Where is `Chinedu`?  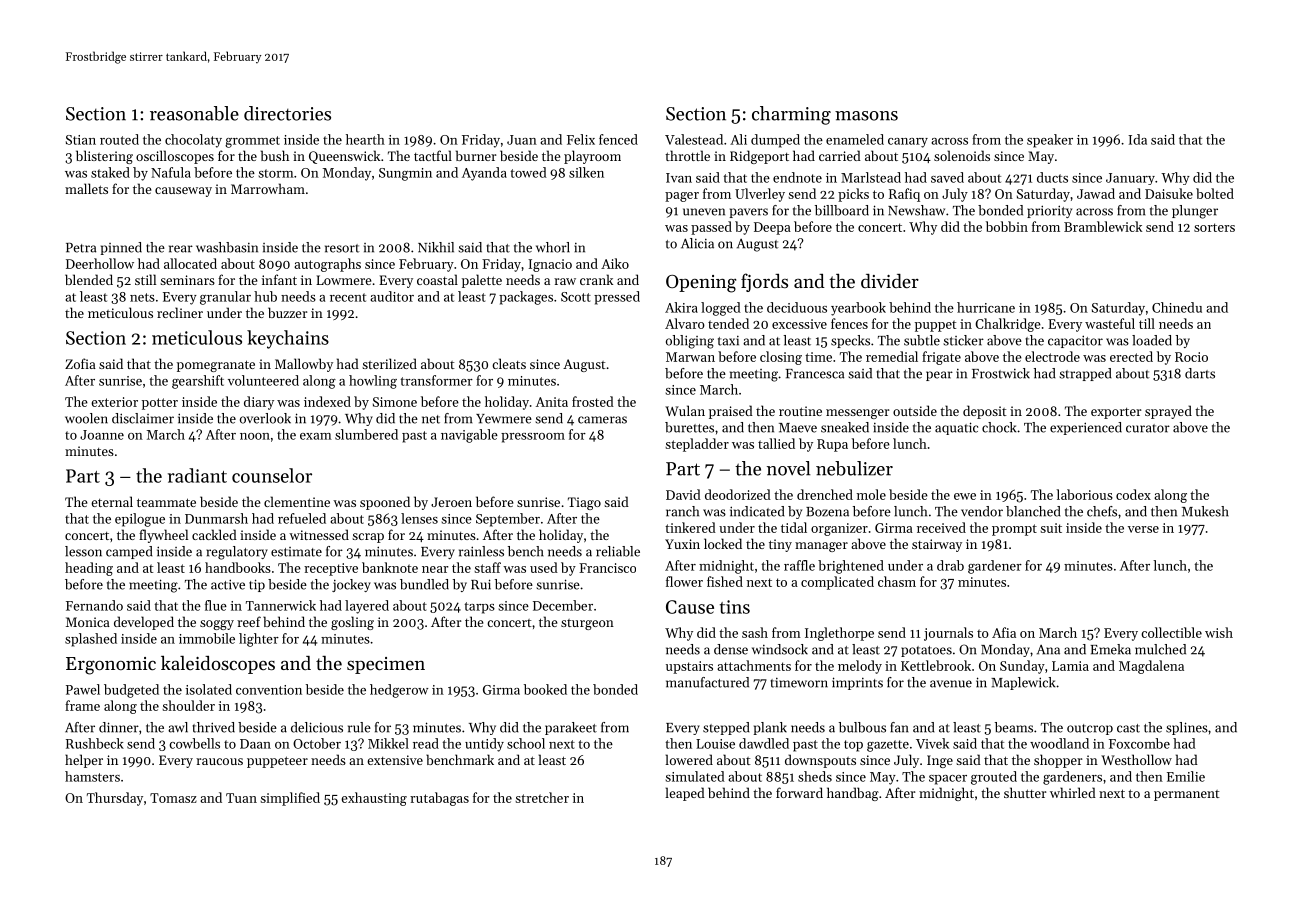
Chinedu is located at coordinates (1177, 307).
